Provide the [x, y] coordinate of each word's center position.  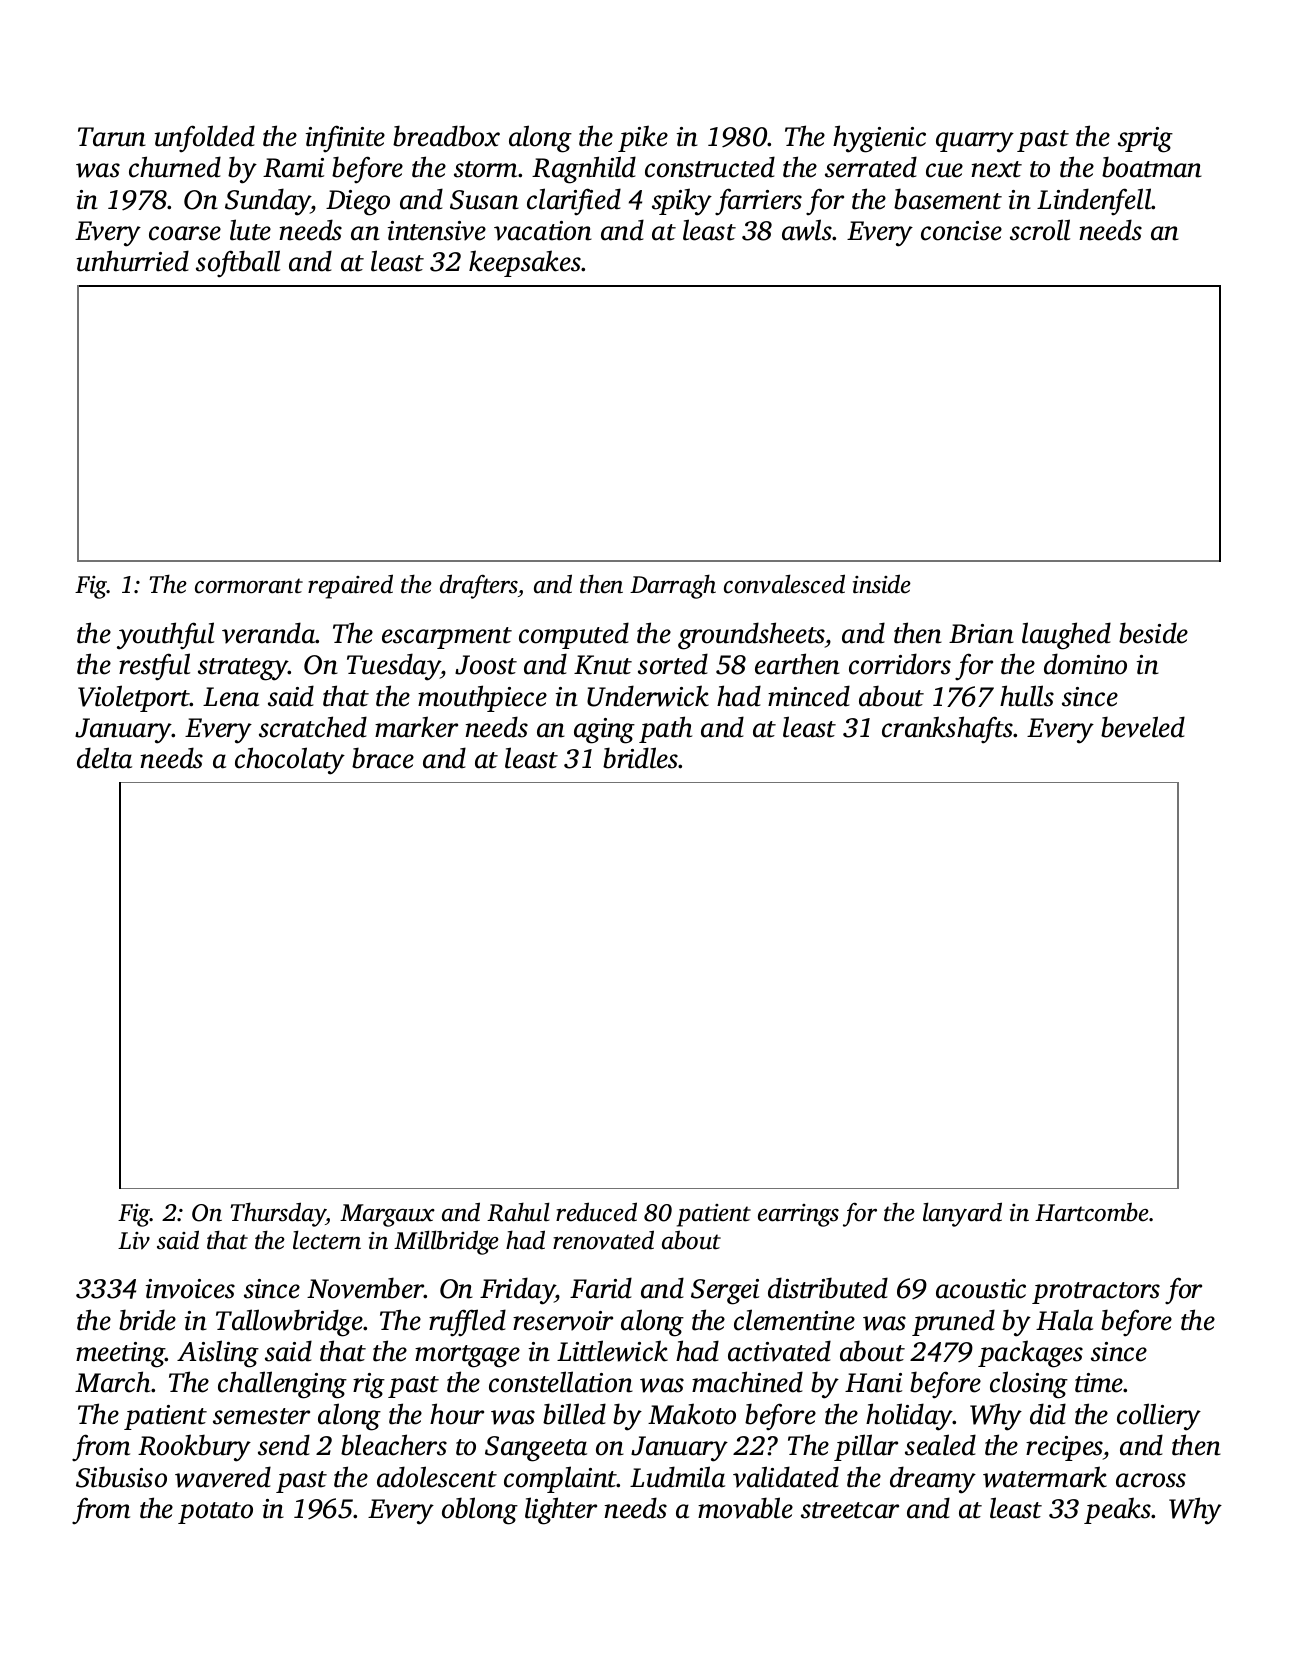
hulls [1027, 696]
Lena [231, 697]
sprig [1145, 140]
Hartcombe [1092, 1212]
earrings [798, 1215]
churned [175, 167]
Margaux [387, 1215]
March [113, 1382]
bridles [641, 758]
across [1151, 1480]
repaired [350, 586]
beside [1153, 633]
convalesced [784, 584]
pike [643, 138]
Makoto [692, 1414]
